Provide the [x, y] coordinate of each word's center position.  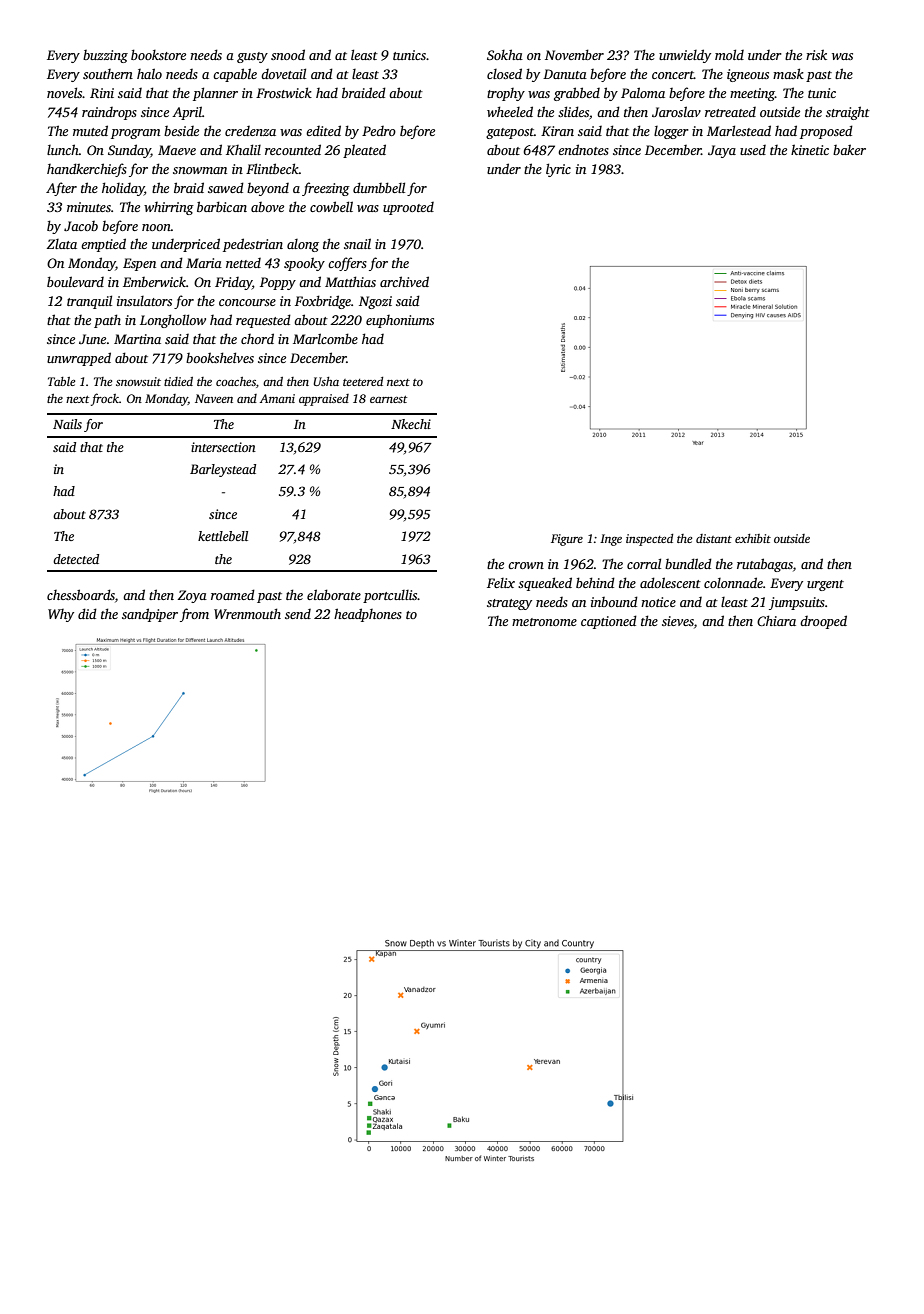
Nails [67, 424]
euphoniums [400, 321]
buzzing [105, 56]
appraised [324, 400]
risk [816, 54]
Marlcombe [325, 338]
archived [404, 281]
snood [288, 54]
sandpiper [150, 615]
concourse [247, 302]
